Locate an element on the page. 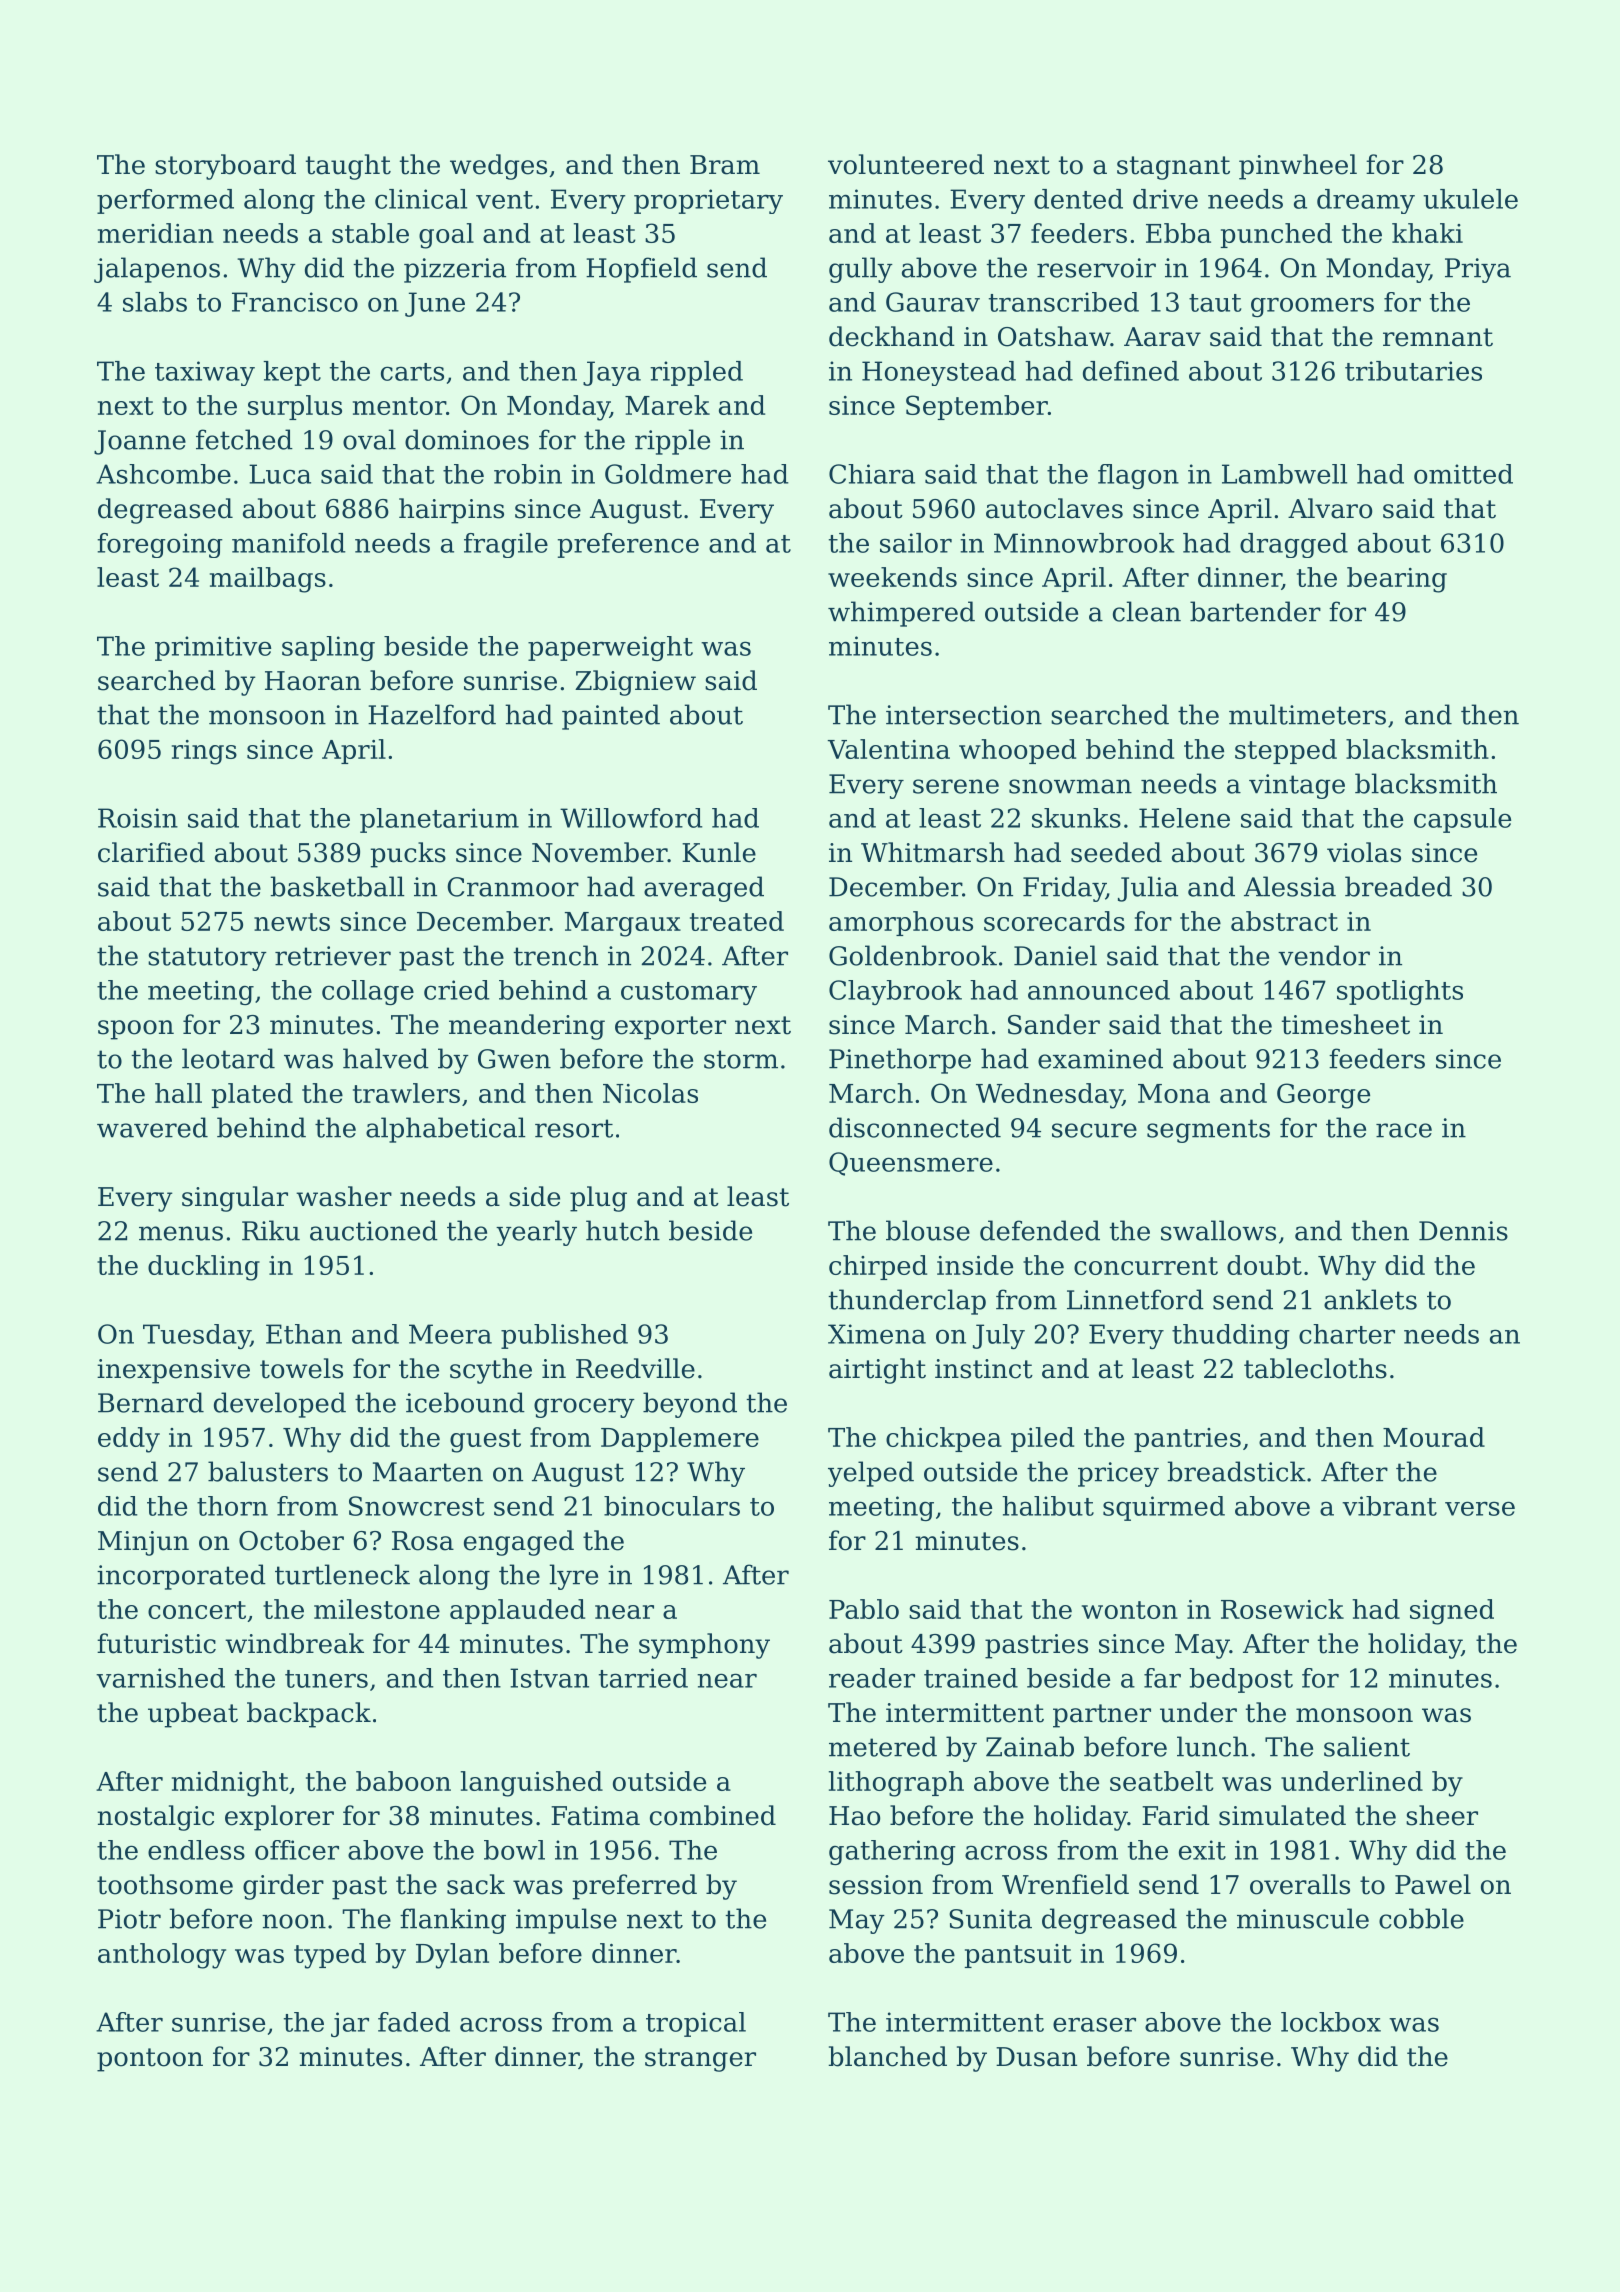  trench is located at coordinates (555, 955).
